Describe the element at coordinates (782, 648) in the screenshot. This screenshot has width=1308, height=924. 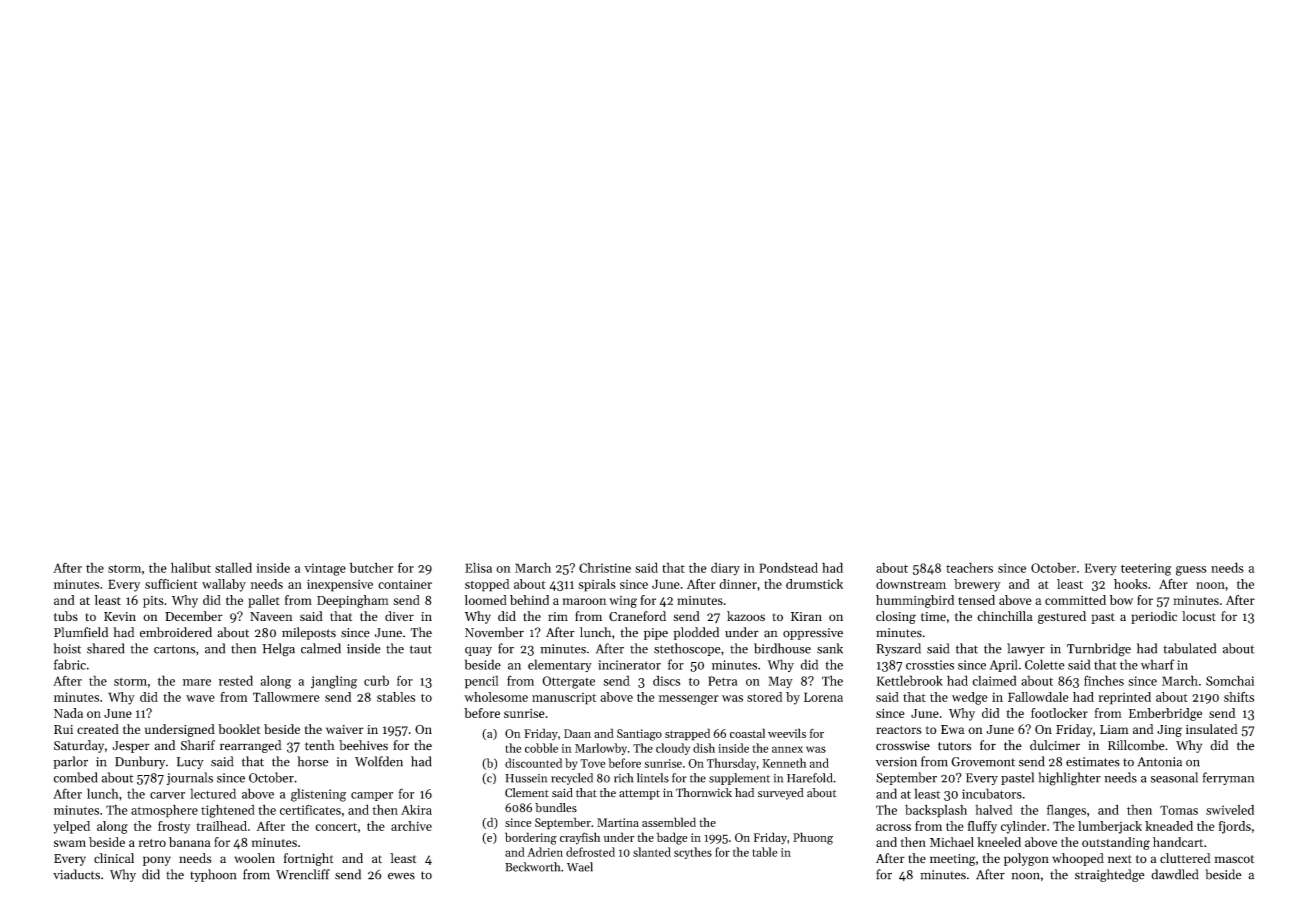
I see `birdhouse` at that location.
